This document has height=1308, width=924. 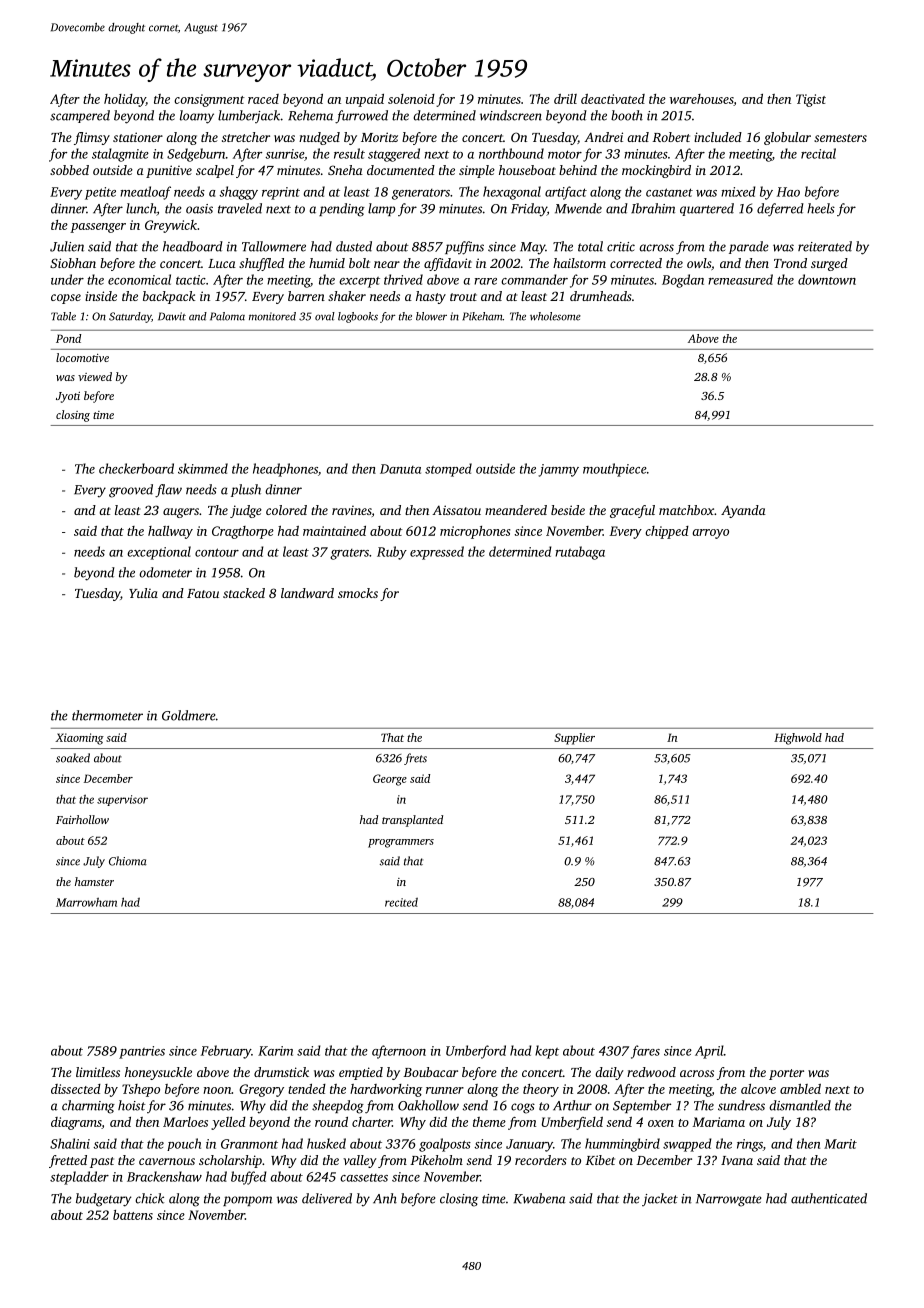 I want to click on Anh, so click(x=385, y=1198).
